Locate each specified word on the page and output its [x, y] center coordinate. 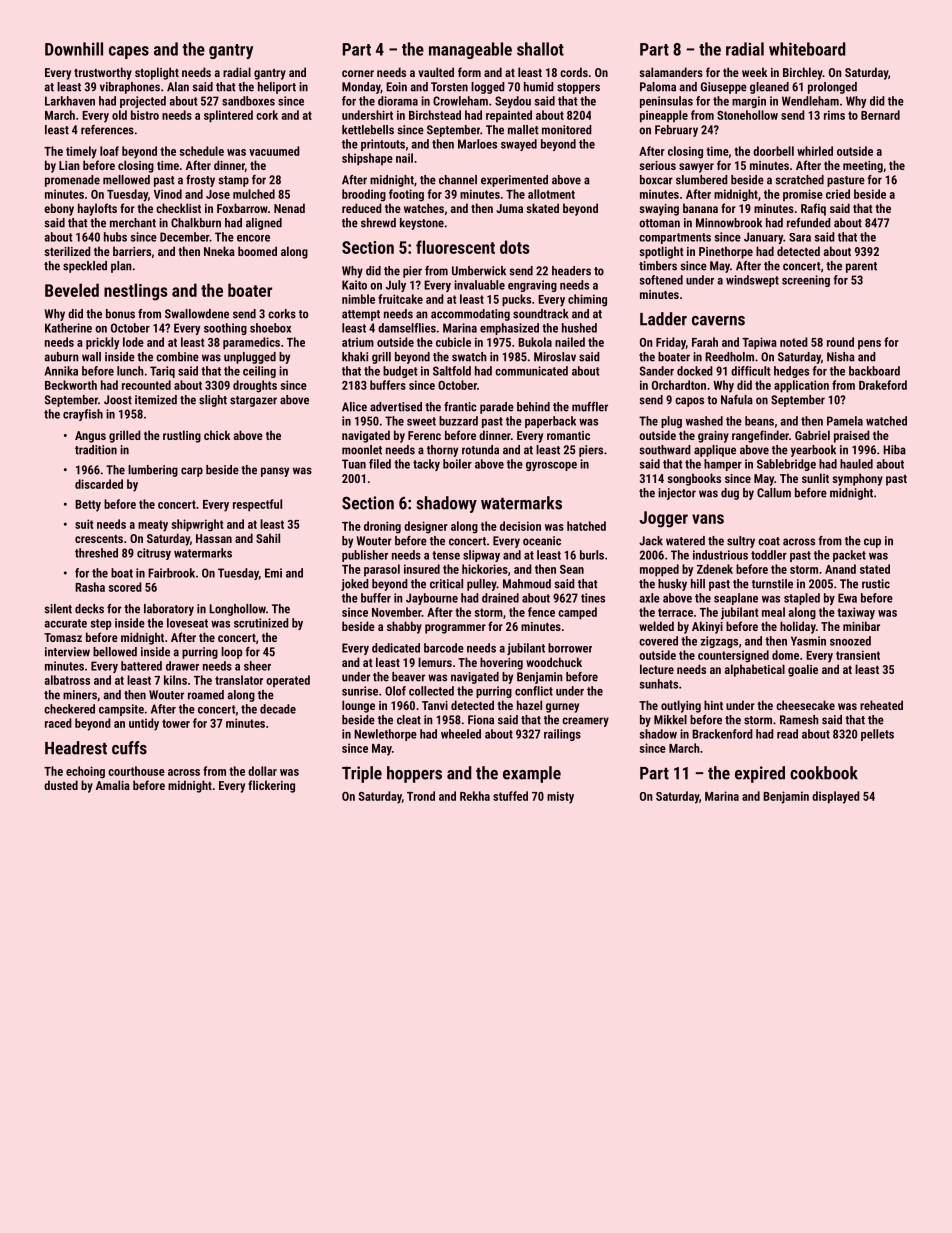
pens [869, 344]
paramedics [251, 343]
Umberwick [479, 271]
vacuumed [274, 151]
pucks [516, 300]
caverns [718, 321]
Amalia [113, 785]
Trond [421, 796]
